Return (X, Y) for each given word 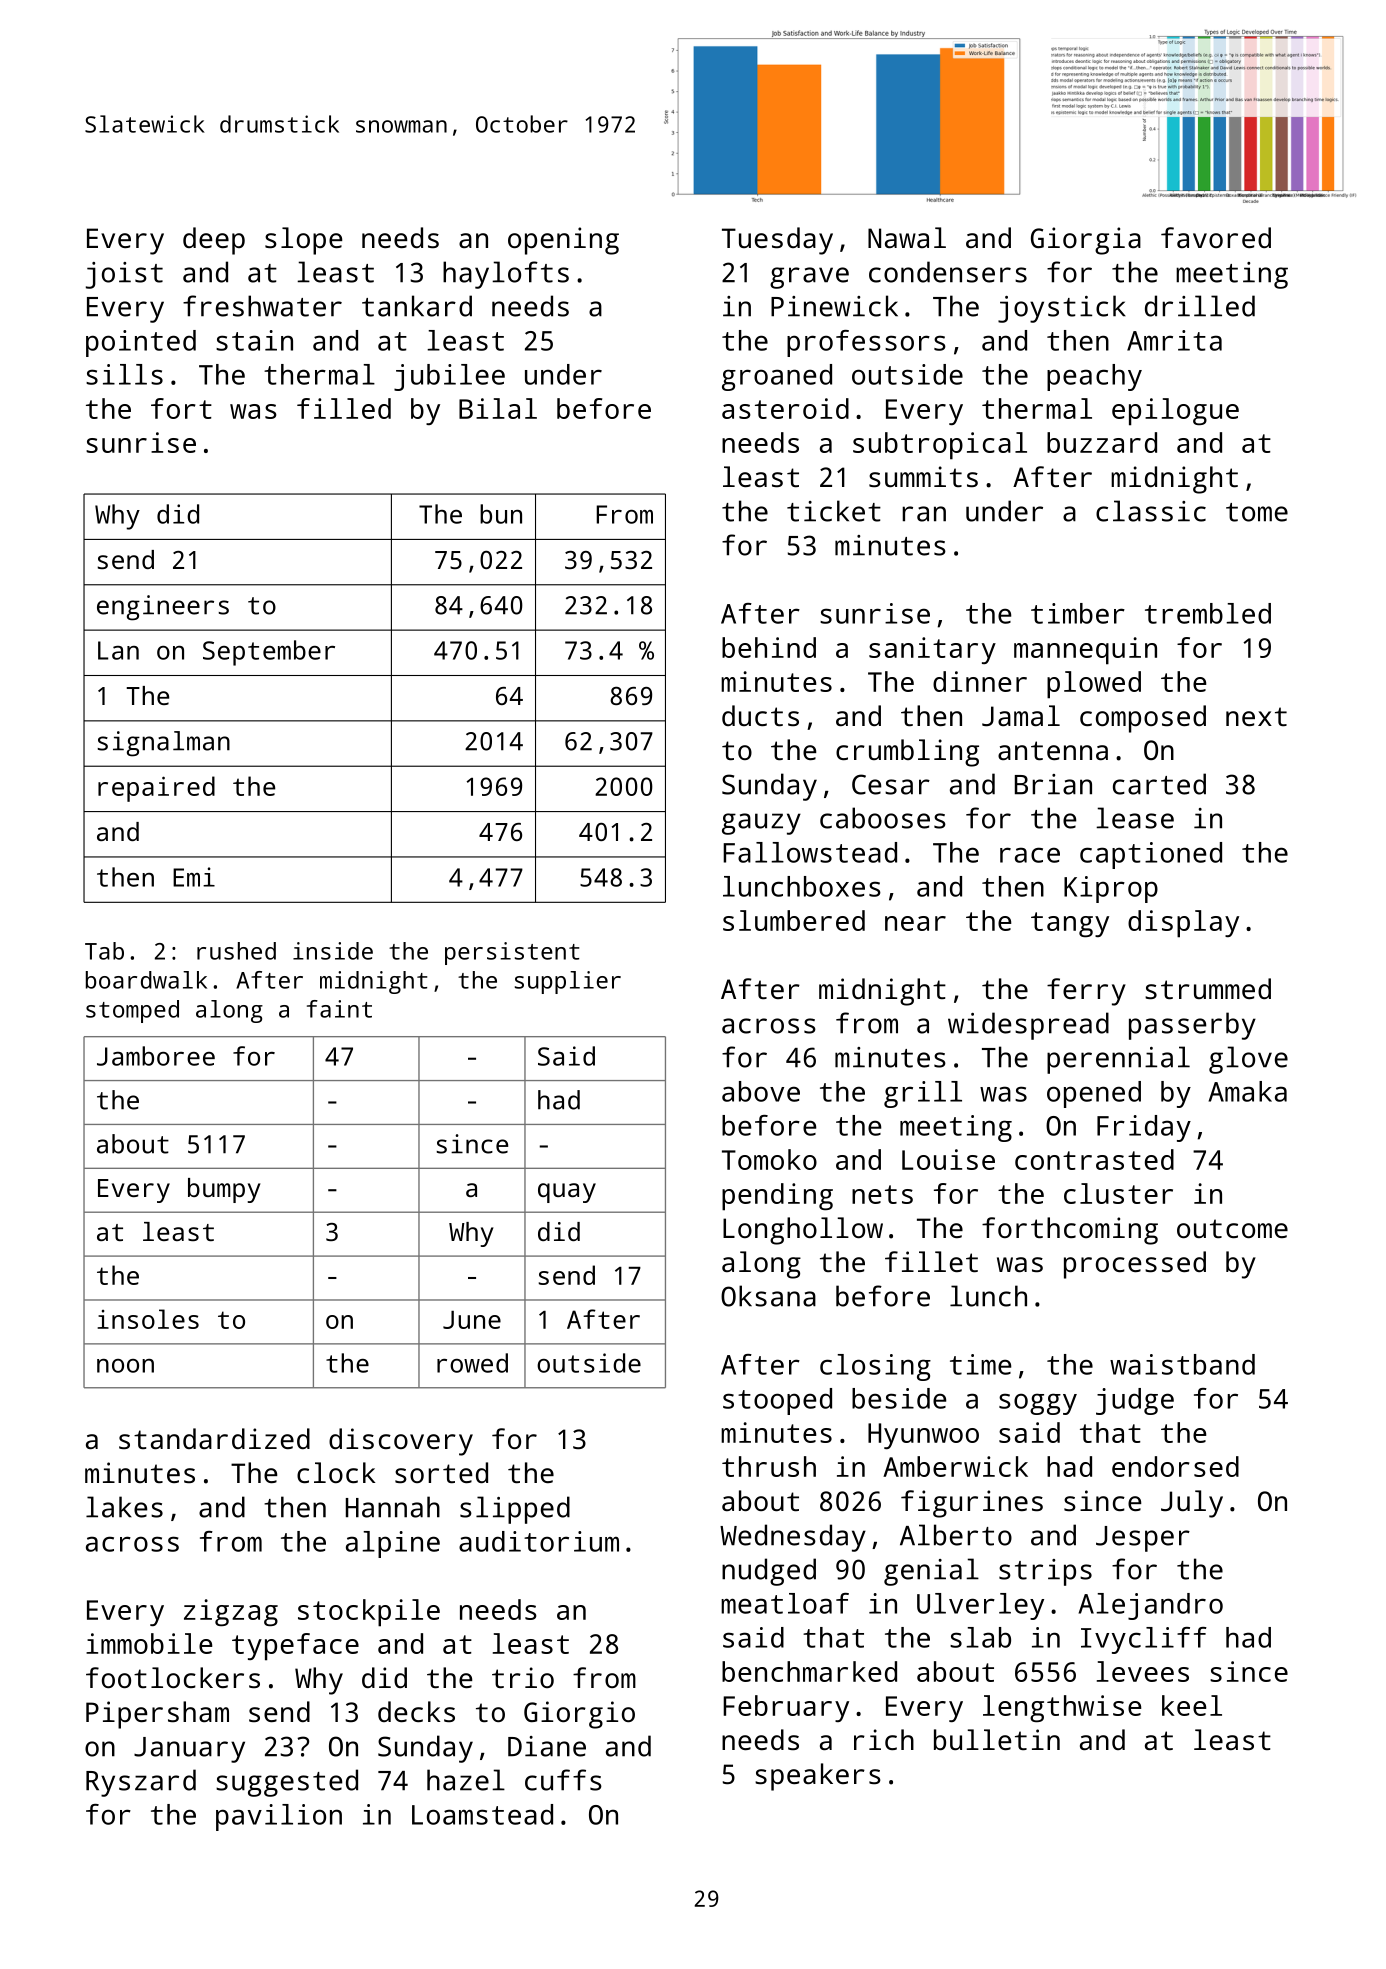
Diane (547, 1746)
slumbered (794, 920)
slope (304, 241)
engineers (163, 608)
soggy (1038, 1404)
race (1030, 855)
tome (1257, 512)
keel (1192, 1705)
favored (1216, 237)
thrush (769, 1466)
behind (769, 647)
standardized (214, 1438)
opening (563, 241)
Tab (104, 951)
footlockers (173, 1677)
